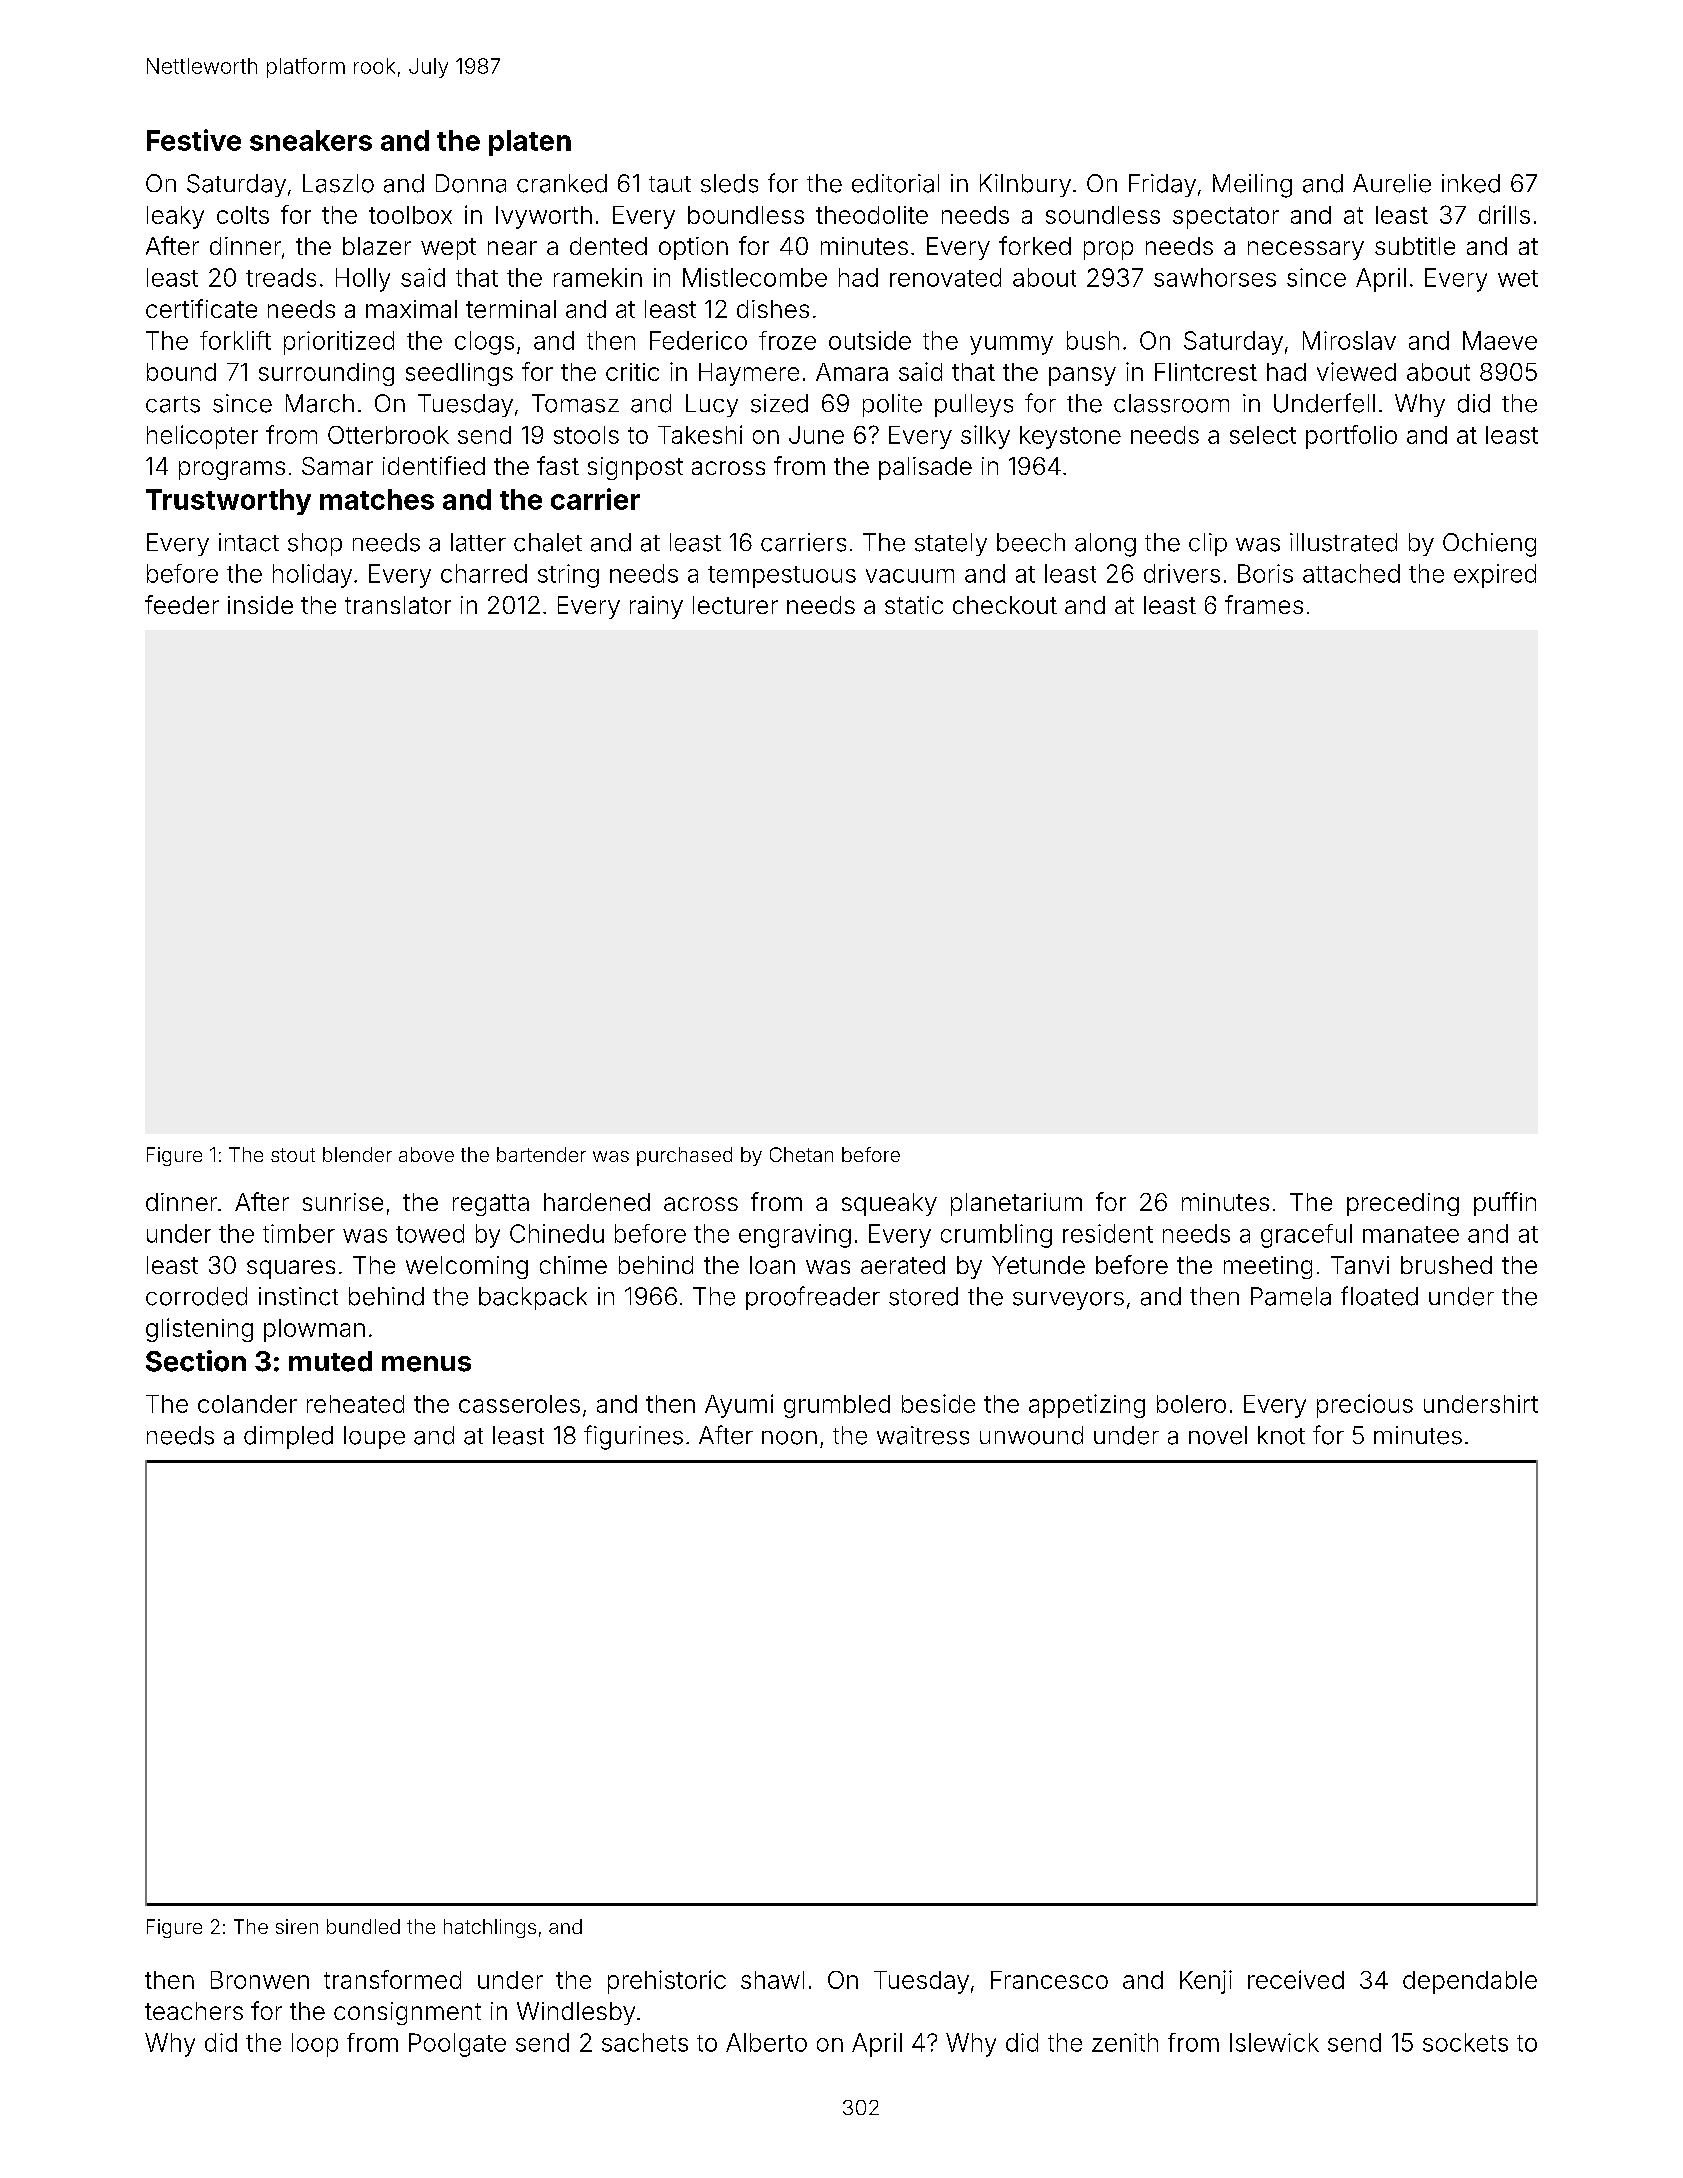 The image size is (1683, 2178). What do you see at coordinates (1068, 1301) in the document?
I see `surveyors` at bounding box center [1068, 1301].
